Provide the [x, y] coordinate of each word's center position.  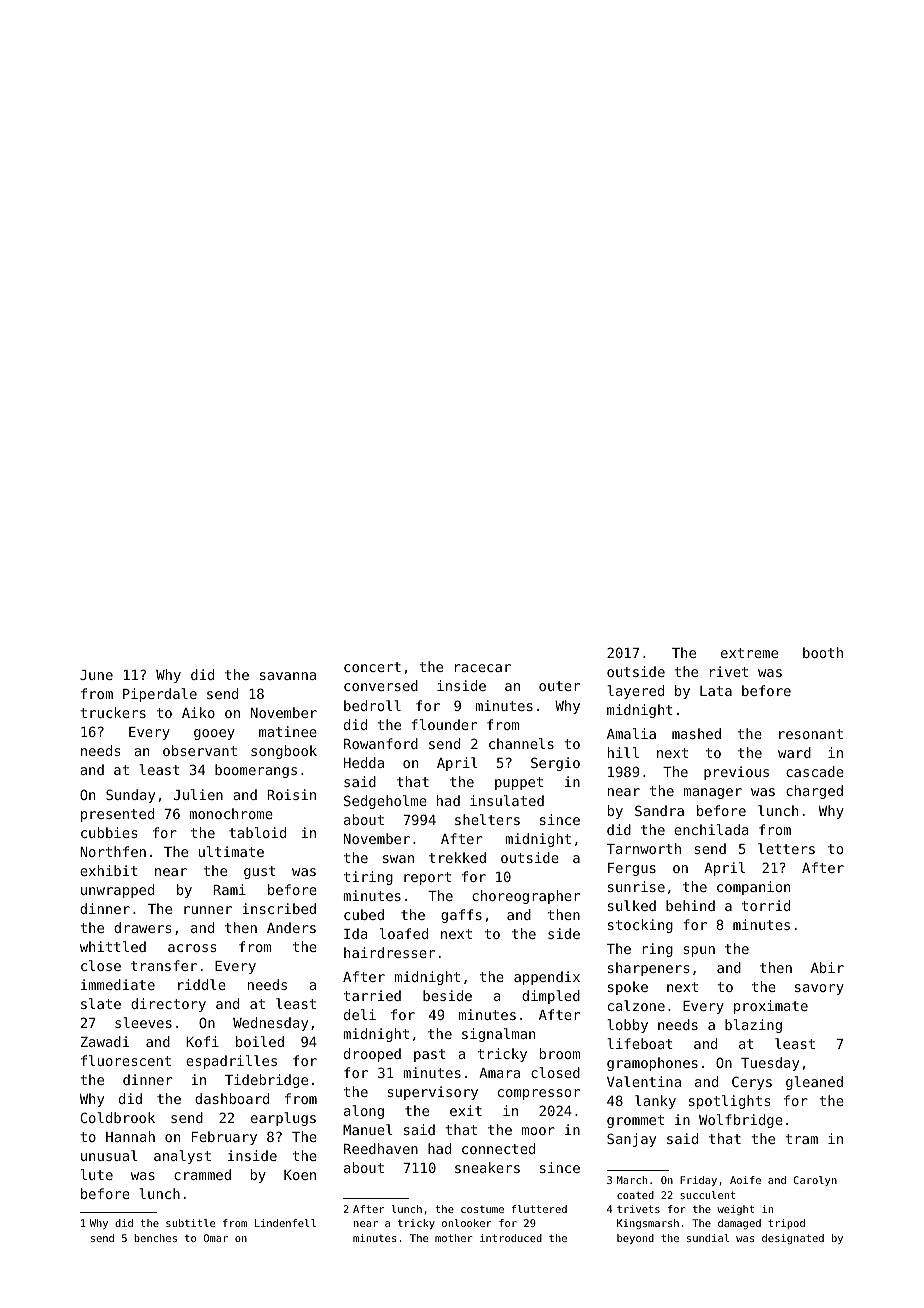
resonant [811, 734]
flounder [444, 724]
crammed [202, 1174]
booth [823, 652]
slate [101, 1003]
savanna [288, 676]
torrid [766, 905]
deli [360, 1014]
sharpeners [648, 969]
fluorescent [126, 1060]
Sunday [130, 796]
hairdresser [389, 952]
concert [372, 667]
